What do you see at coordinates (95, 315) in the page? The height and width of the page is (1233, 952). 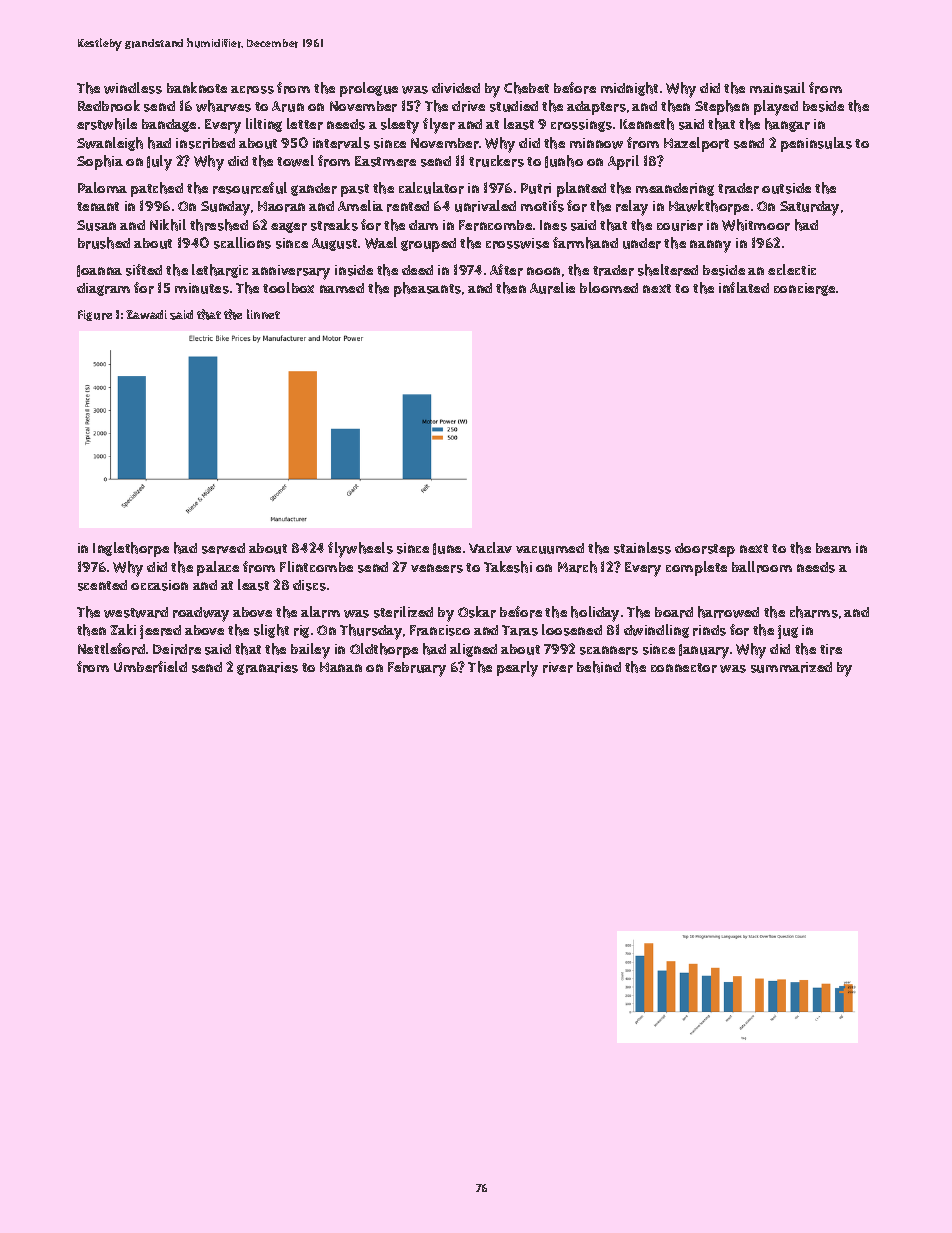 I see `Figure` at bounding box center [95, 315].
